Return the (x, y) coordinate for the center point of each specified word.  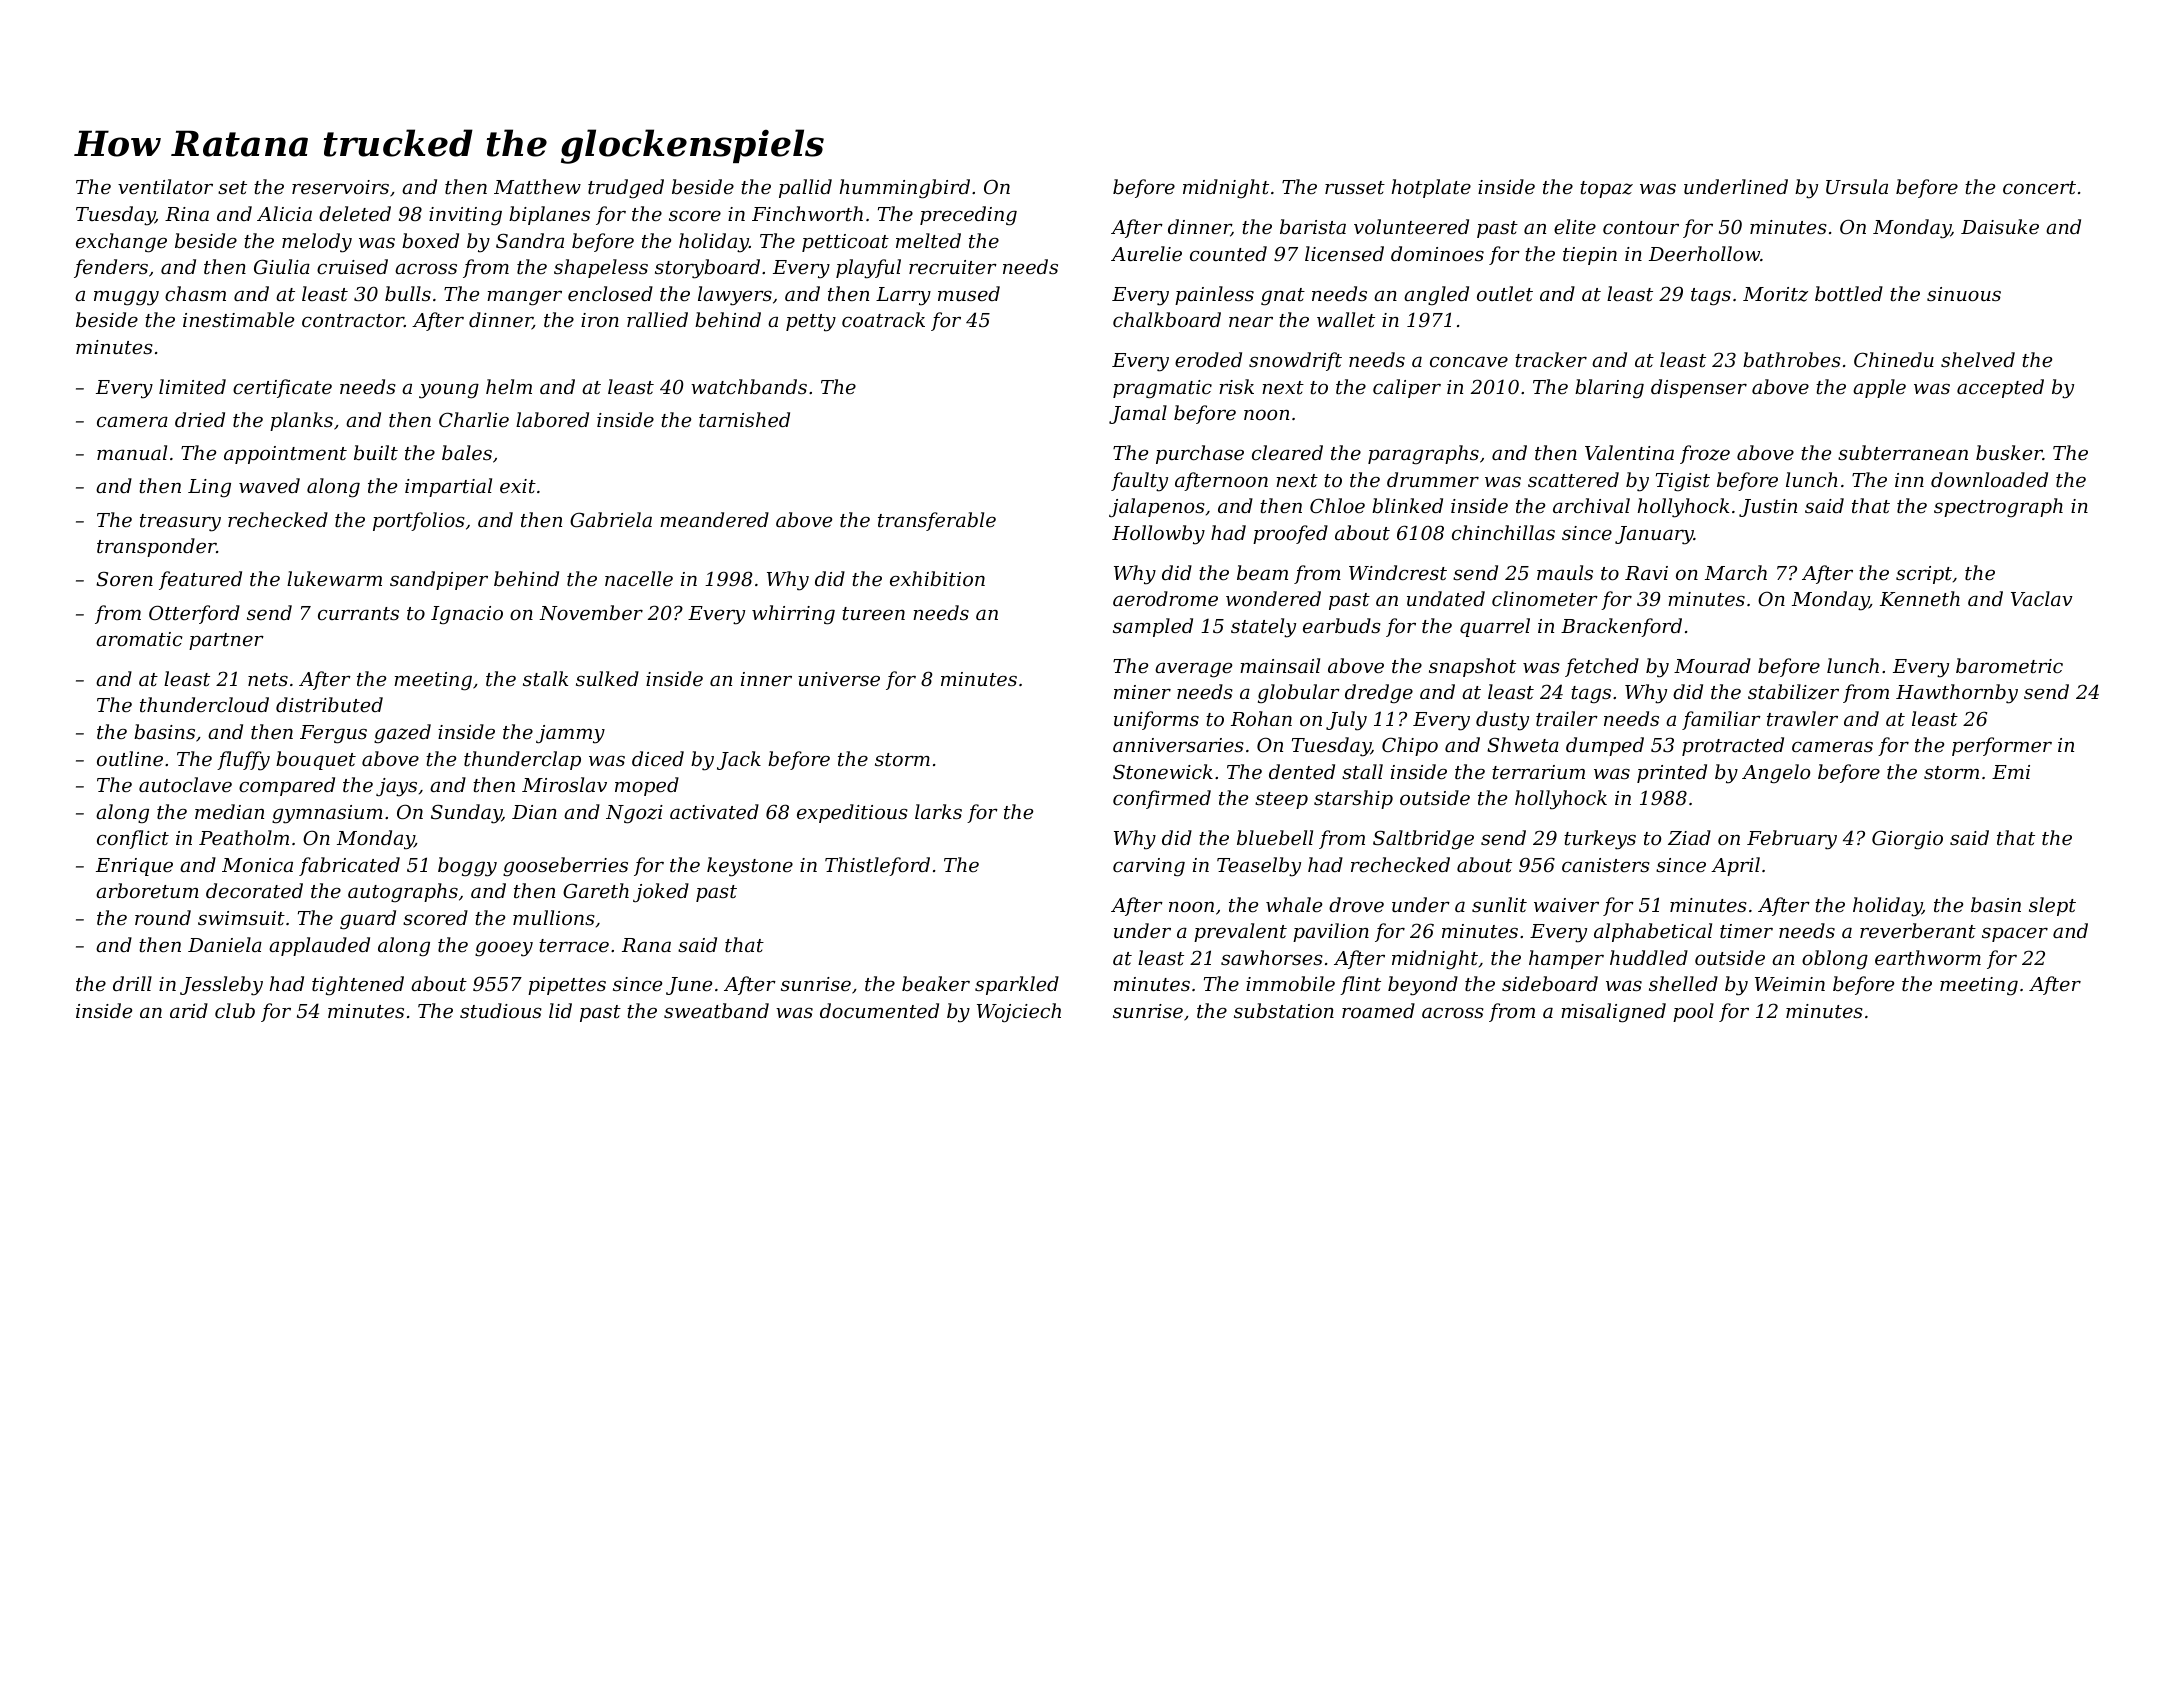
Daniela (225, 944)
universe (839, 679)
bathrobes (1792, 359)
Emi (2011, 772)
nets (268, 679)
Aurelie (1146, 253)
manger (524, 298)
